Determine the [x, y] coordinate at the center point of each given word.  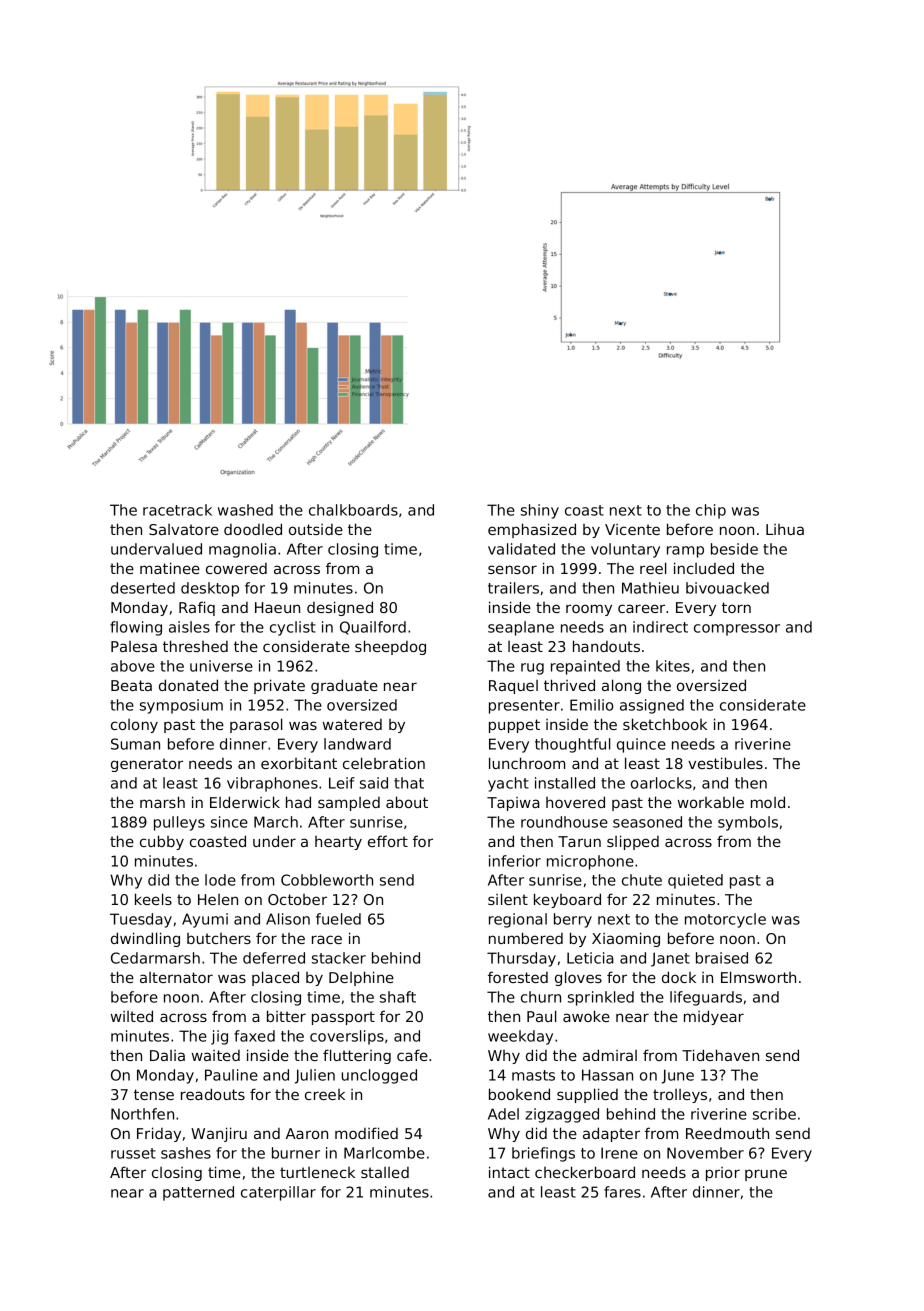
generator [147, 765]
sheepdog [390, 647]
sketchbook [665, 724]
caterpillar [278, 1193]
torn [736, 607]
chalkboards [353, 510]
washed [245, 510]
